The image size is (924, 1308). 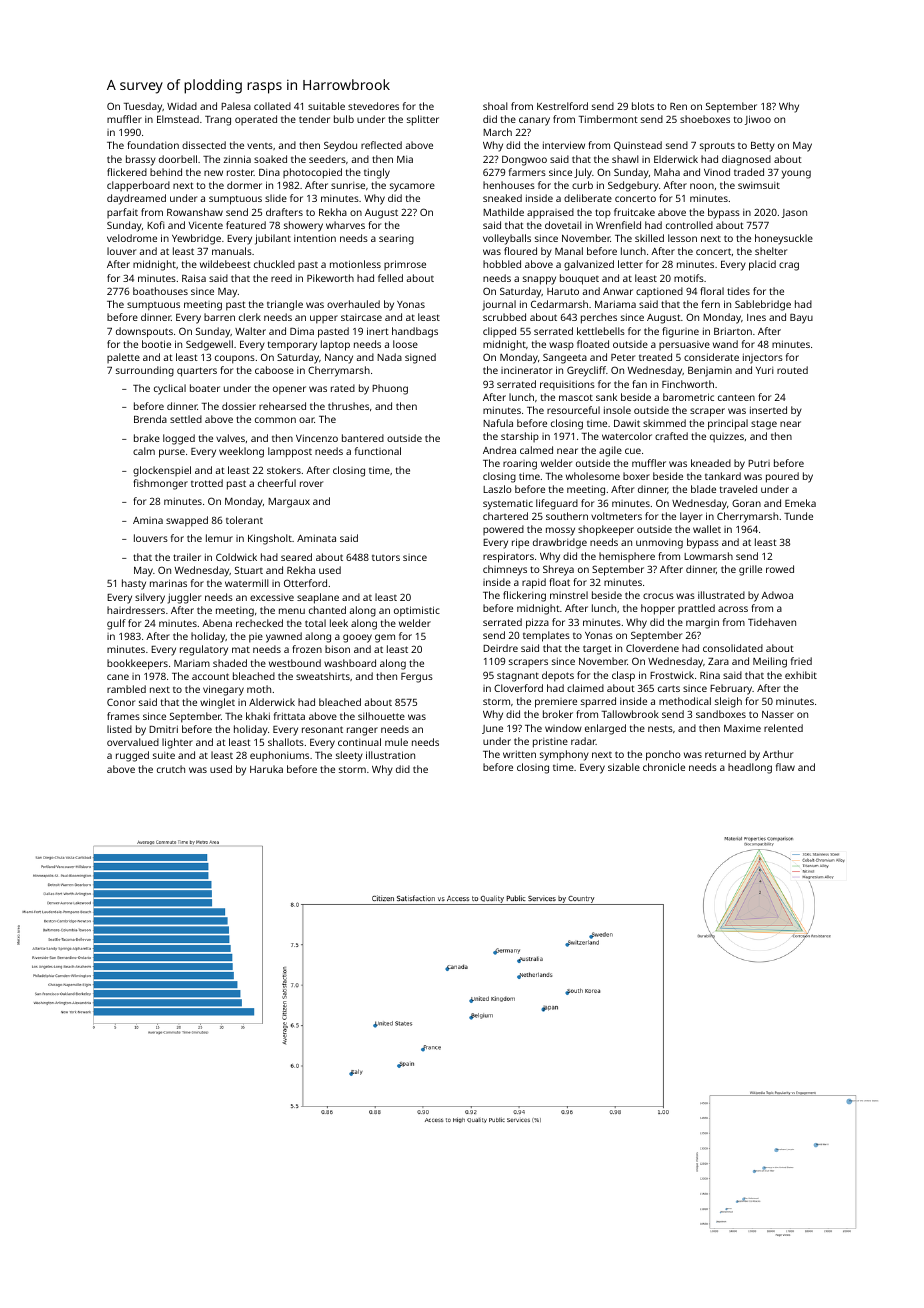 I want to click on fern, so click(x=711, y=304).
